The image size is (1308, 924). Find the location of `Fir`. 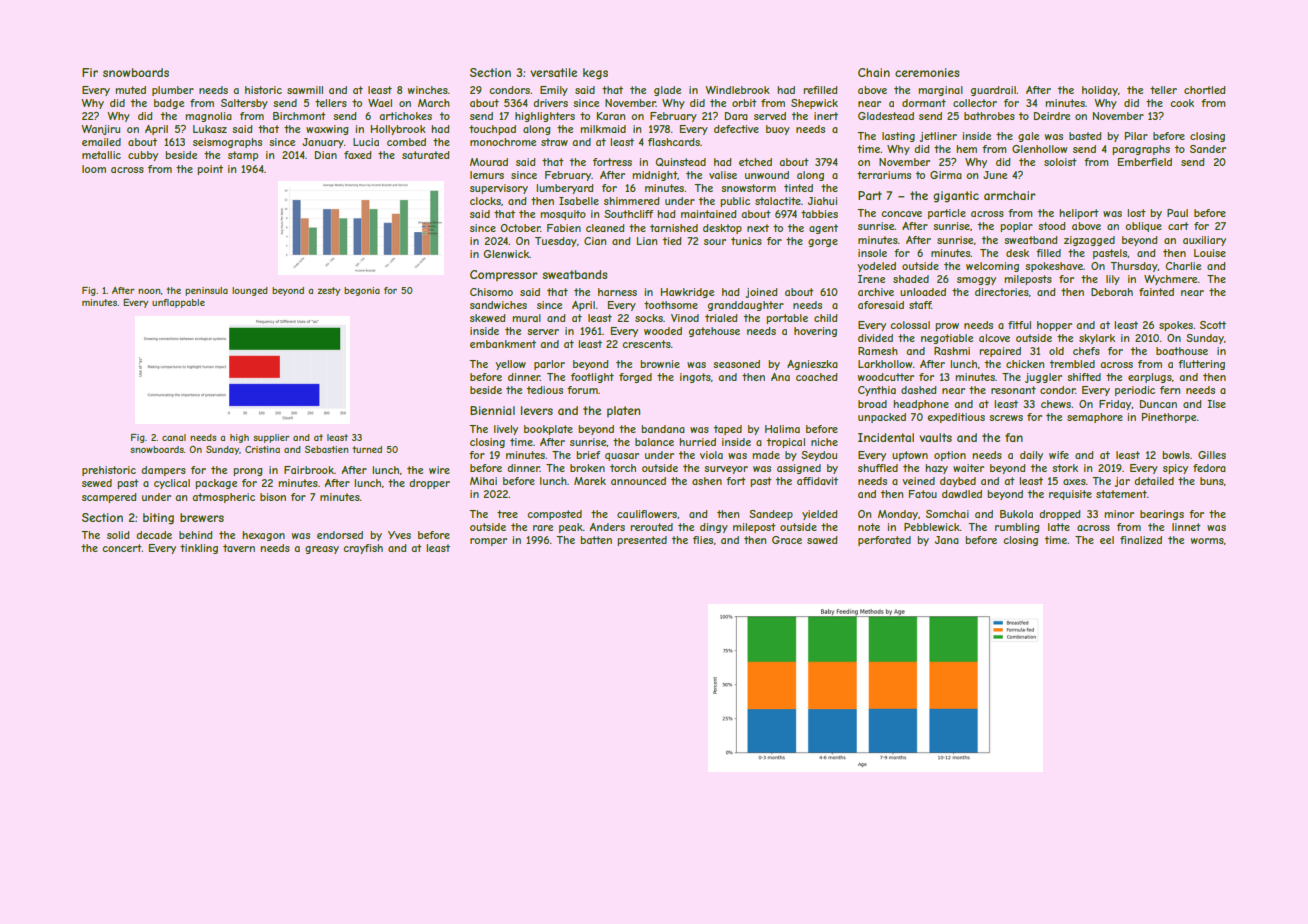

Fir is located at coordinates (90, 72).
